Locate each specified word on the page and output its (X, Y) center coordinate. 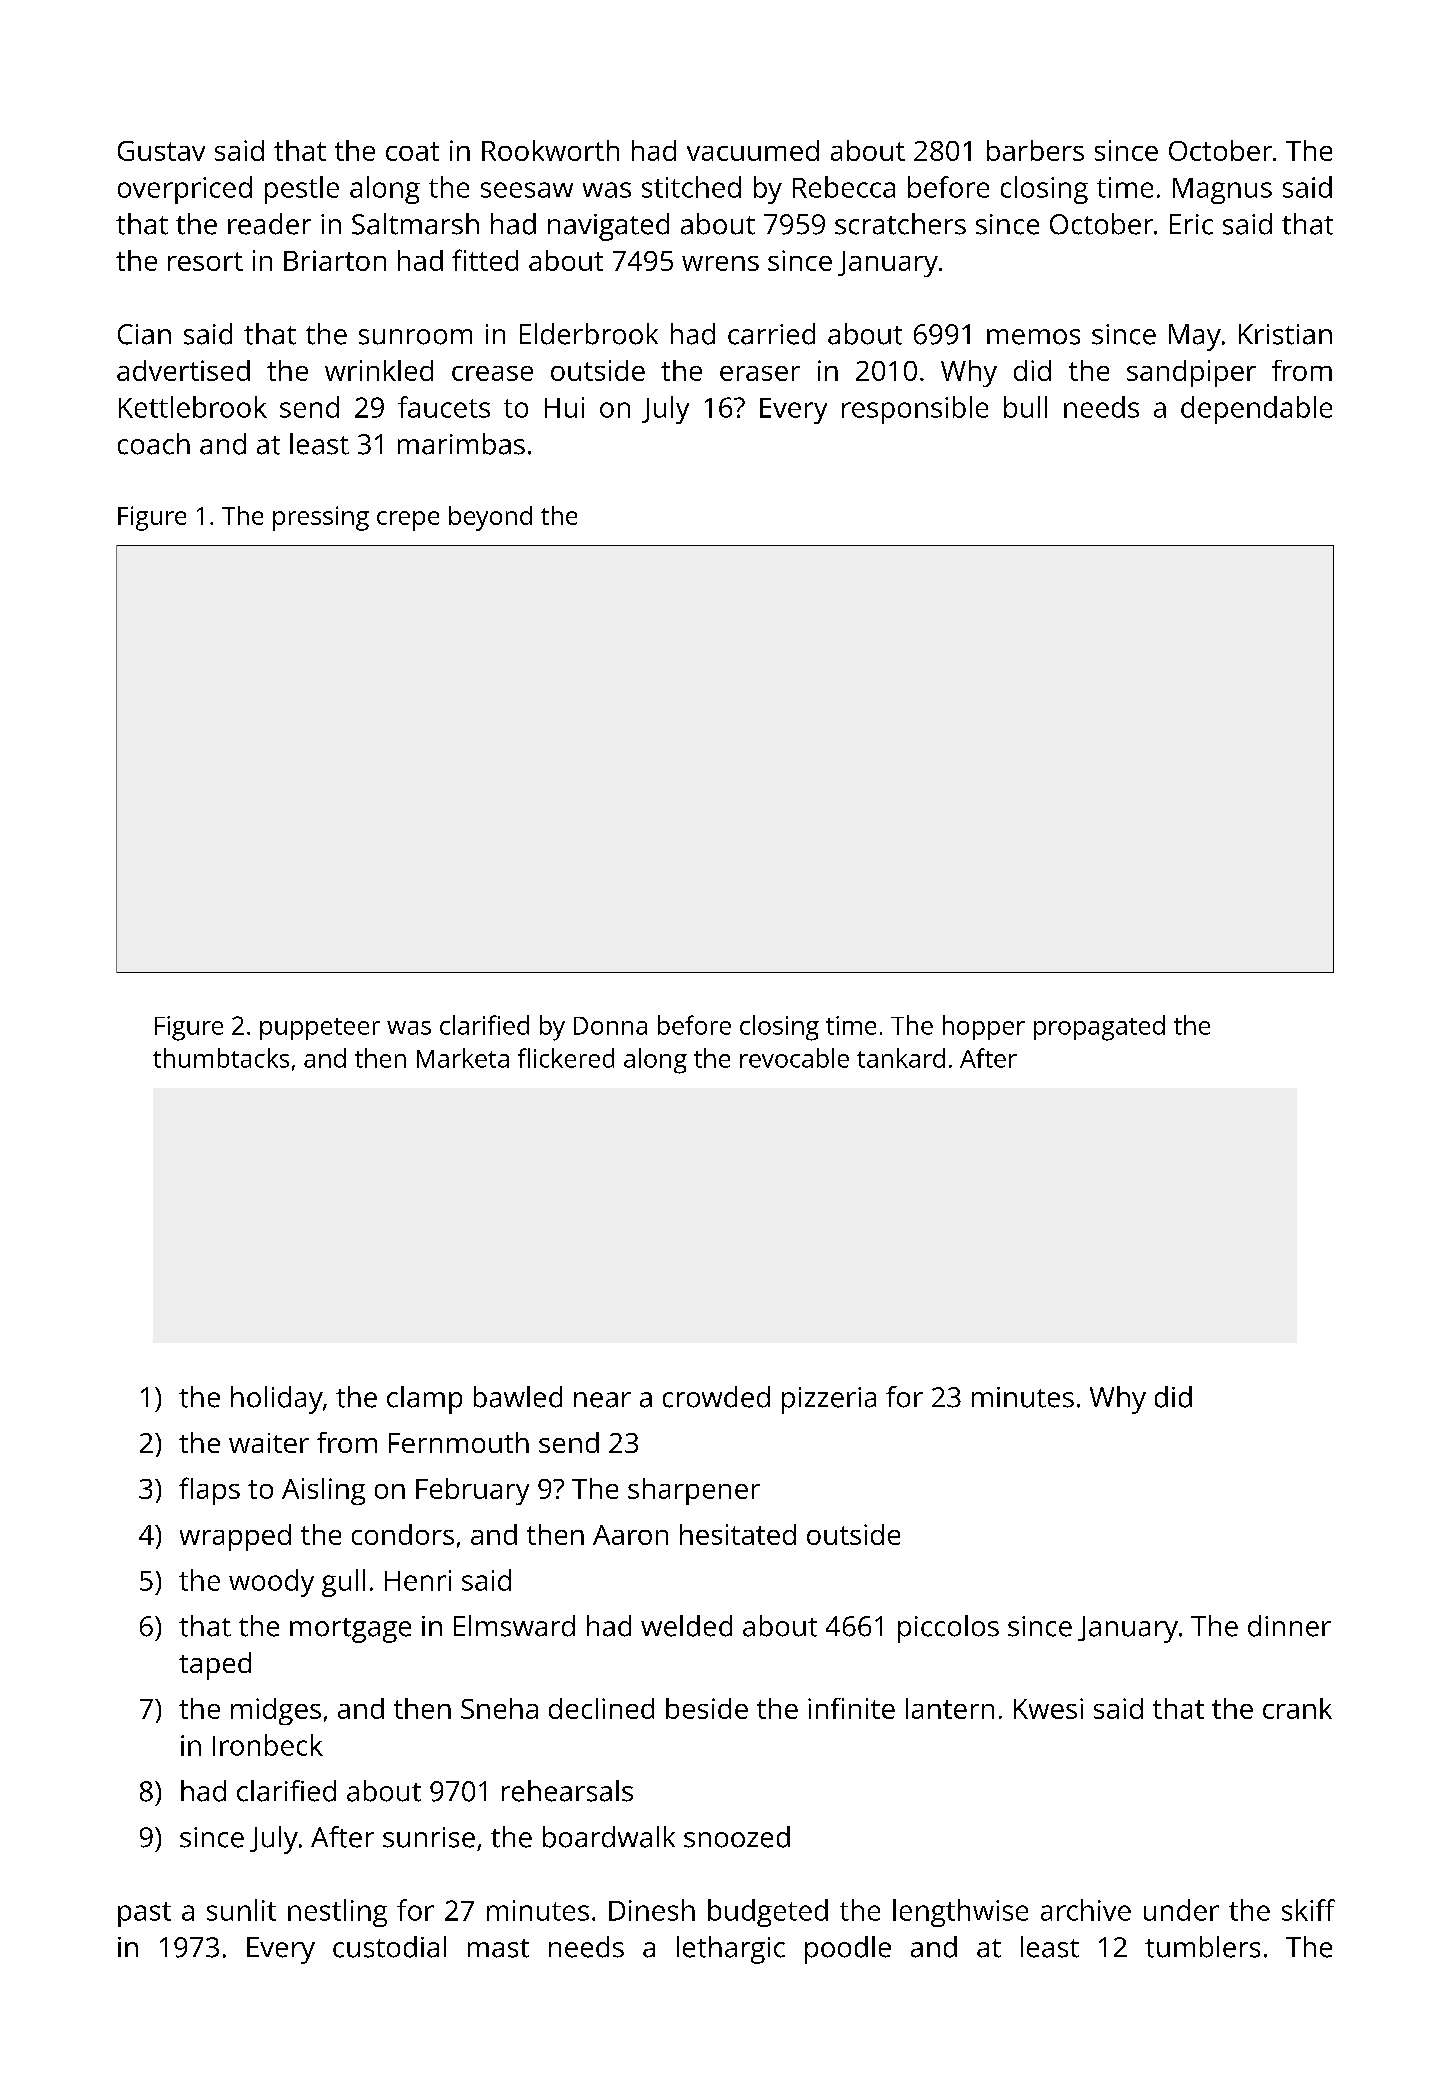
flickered (566, 1058)
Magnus (1222, 191)
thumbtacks (221, 1058)
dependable (1256, 410)
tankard (901, 1058)
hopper (984, 1027)
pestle (302, 190)
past (144, 1914)
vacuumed (753, 150)
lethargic (731, 1950)
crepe (408, 521)
